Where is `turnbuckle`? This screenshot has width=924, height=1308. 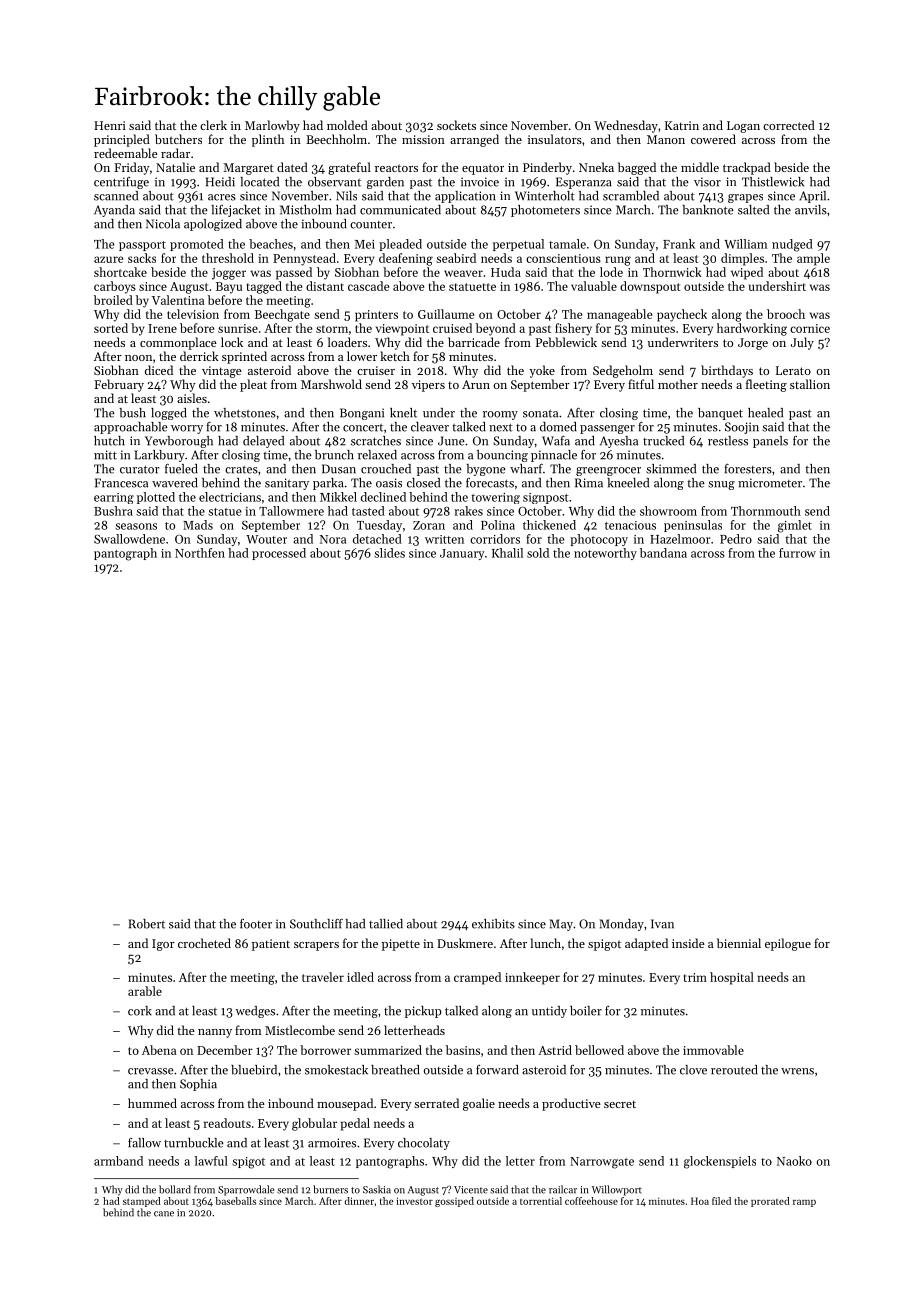 turnbuckle is located at coordinates (194, 1143).
